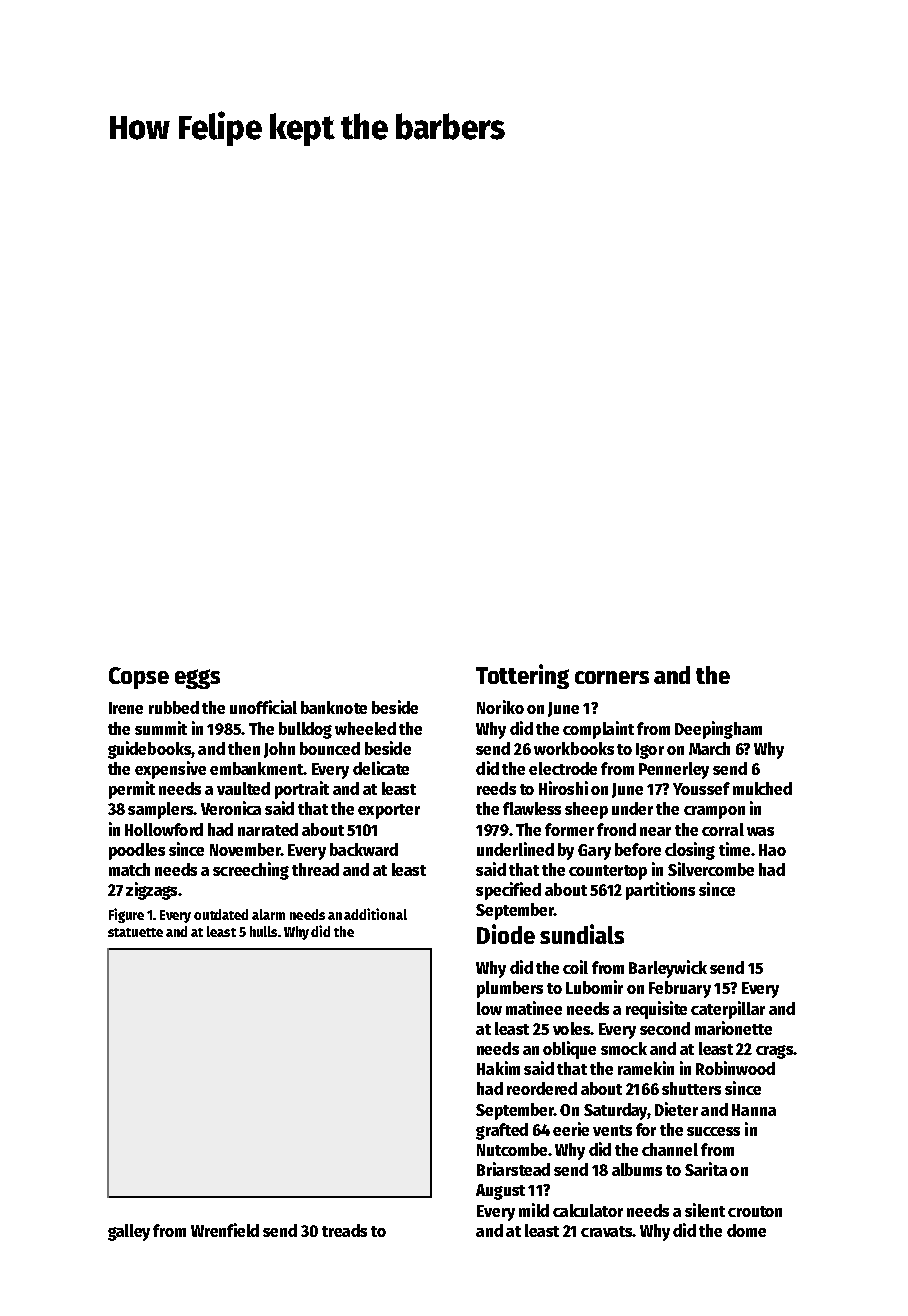  I want to click on eggs, so click(197, 679).
